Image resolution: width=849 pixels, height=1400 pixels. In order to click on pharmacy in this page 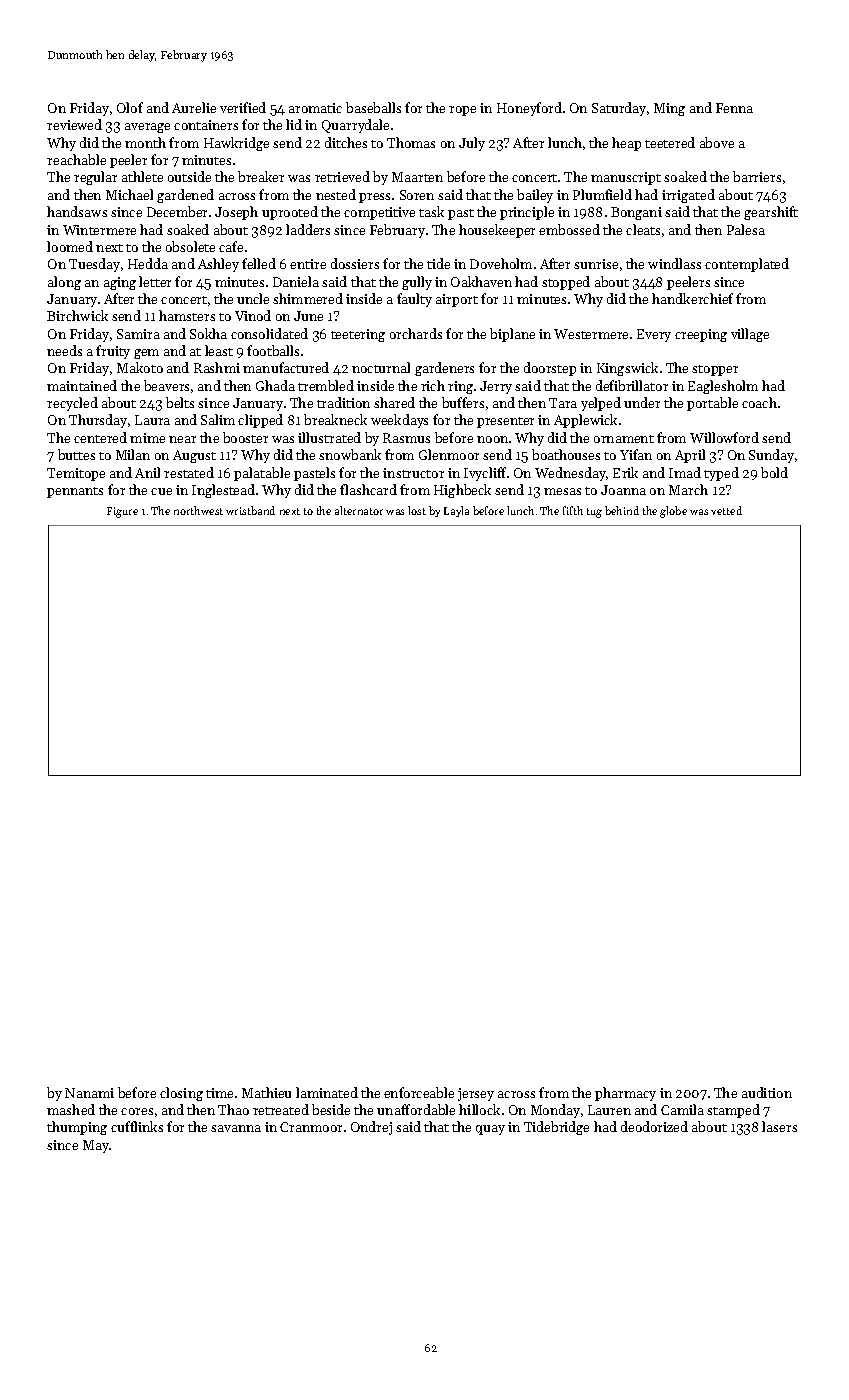, I will do `click(625, 1094)`.
